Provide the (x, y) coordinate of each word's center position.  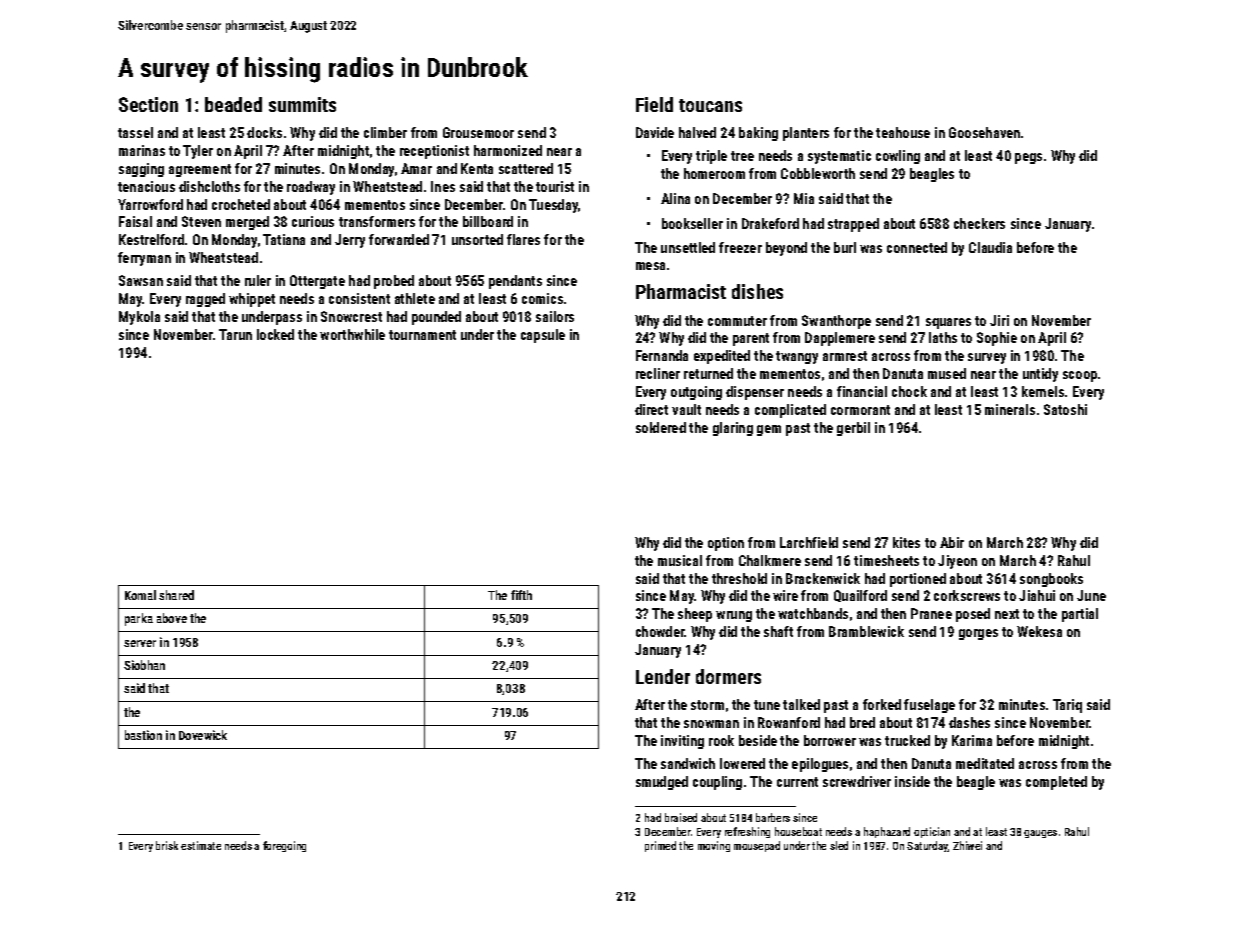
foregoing (284, 846)
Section (148, 104)
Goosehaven (984, 132)
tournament (422, 335)
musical (680, 560)
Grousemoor (478, 132)
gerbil (853, 429)
